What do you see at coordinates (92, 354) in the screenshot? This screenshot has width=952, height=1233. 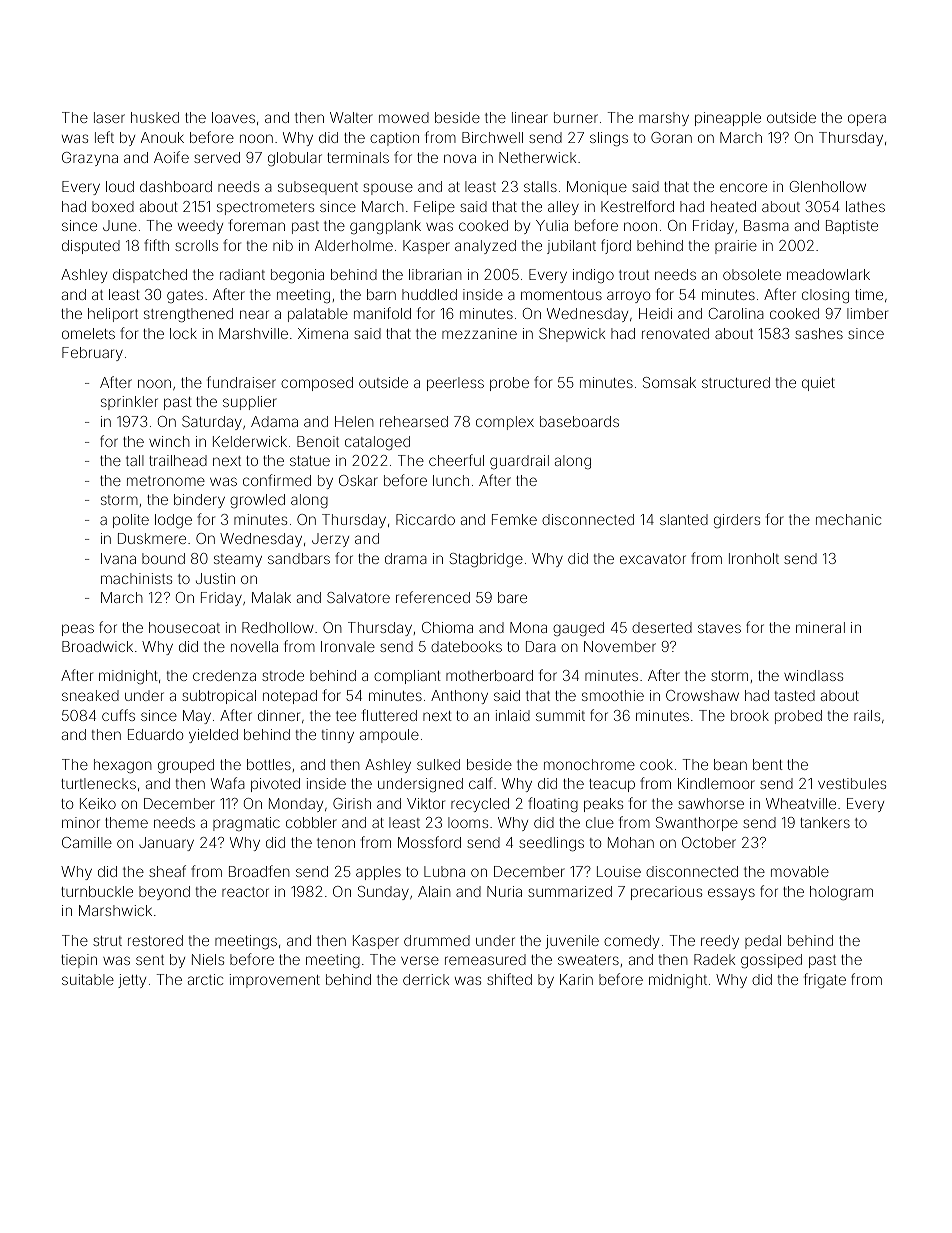 I see `February` at bounding box center [92, 354].
